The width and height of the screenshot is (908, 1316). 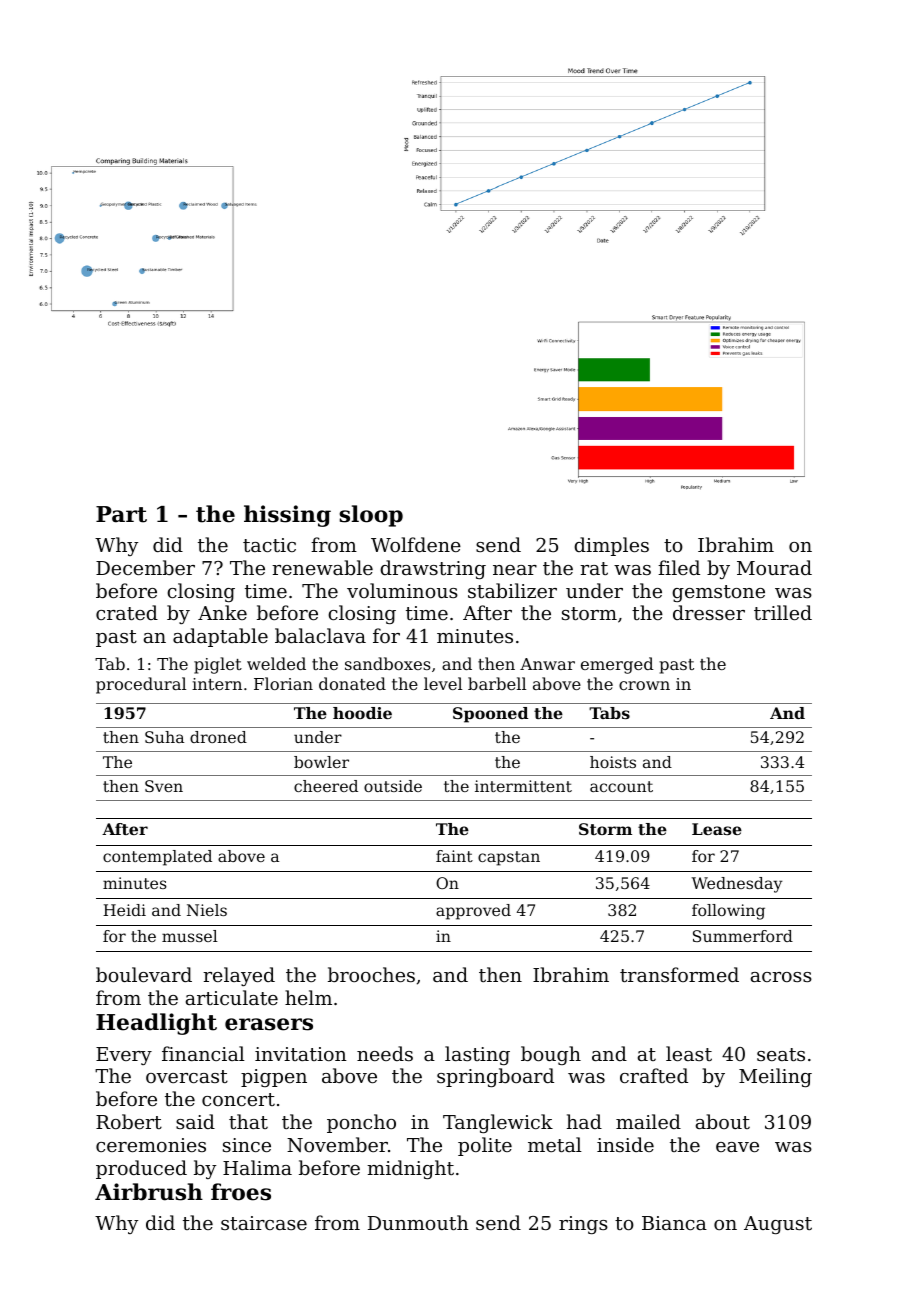 I want to click on stabilizer, so click(x=512, y=590).
